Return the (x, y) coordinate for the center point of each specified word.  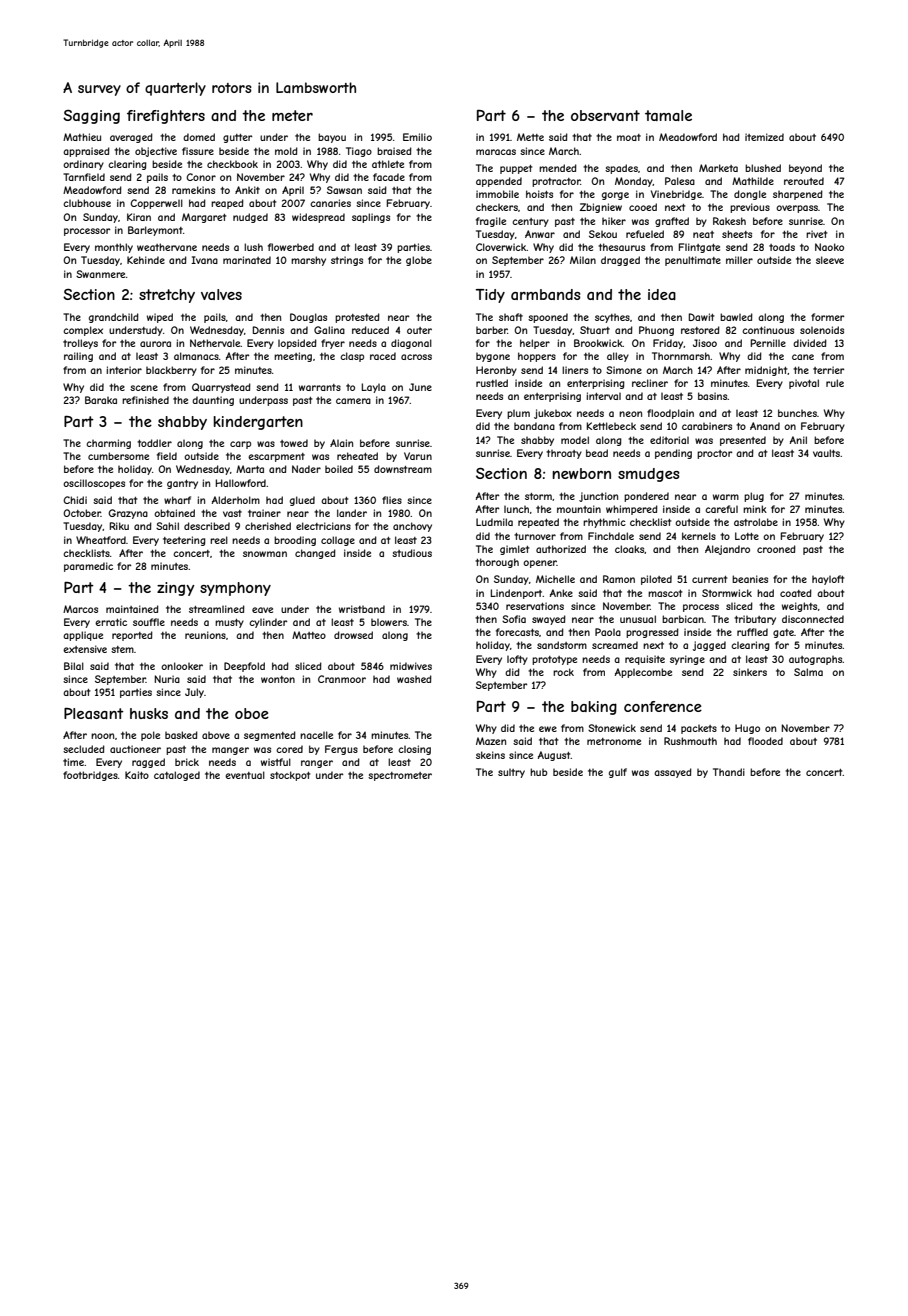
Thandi (729, 772)
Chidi (75, 500)
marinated (247, 260)
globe (419, 261)
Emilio (417, 137)
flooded (765, 741)
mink (755, 509)
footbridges (90, 776)
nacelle (316, 735)
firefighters (166, 117)
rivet (816, 234)
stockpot (290, 776)
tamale (668, 115)
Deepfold (244, 667)
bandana (534, 426)
